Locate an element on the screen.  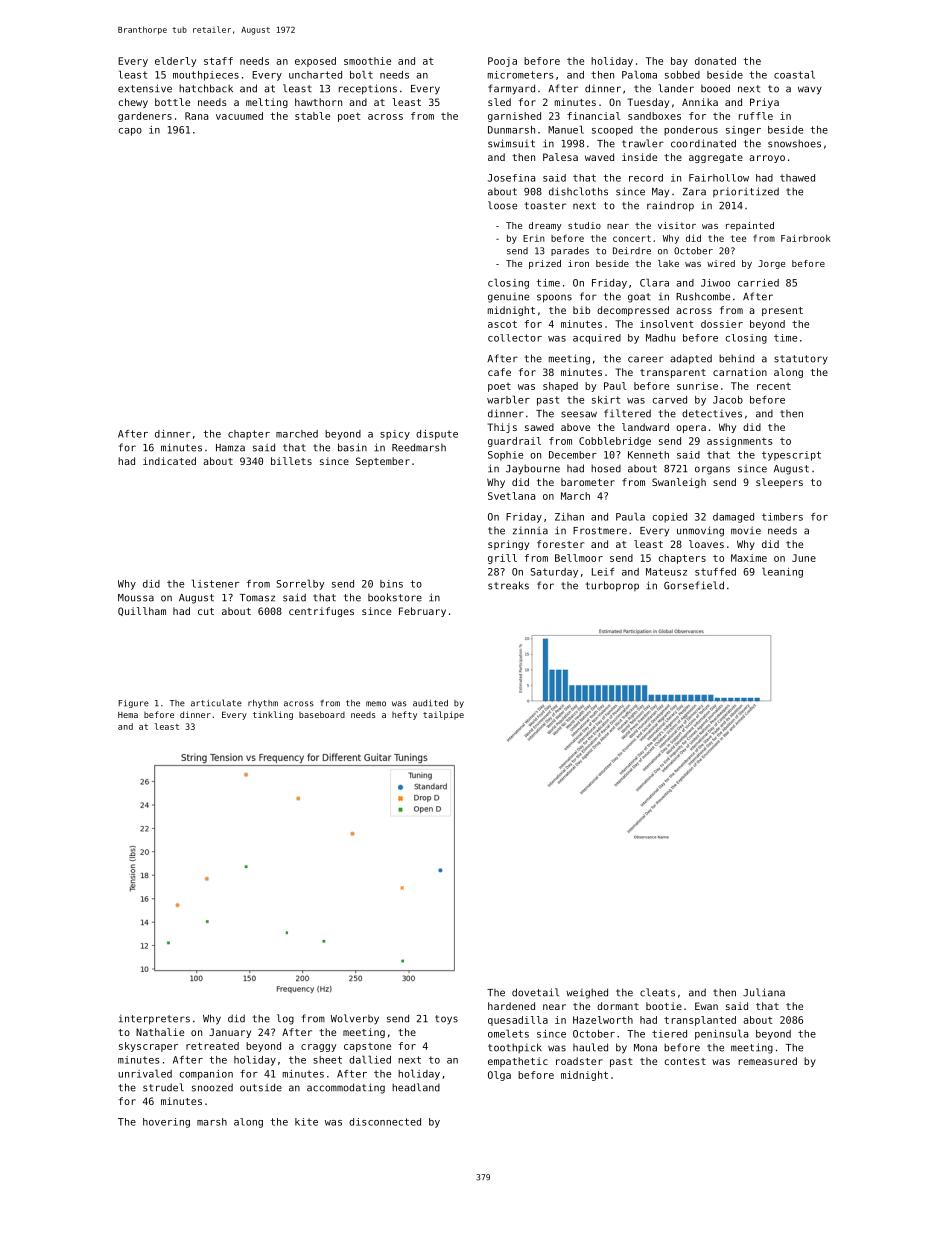
stable is located at coordinates (312, 116).
